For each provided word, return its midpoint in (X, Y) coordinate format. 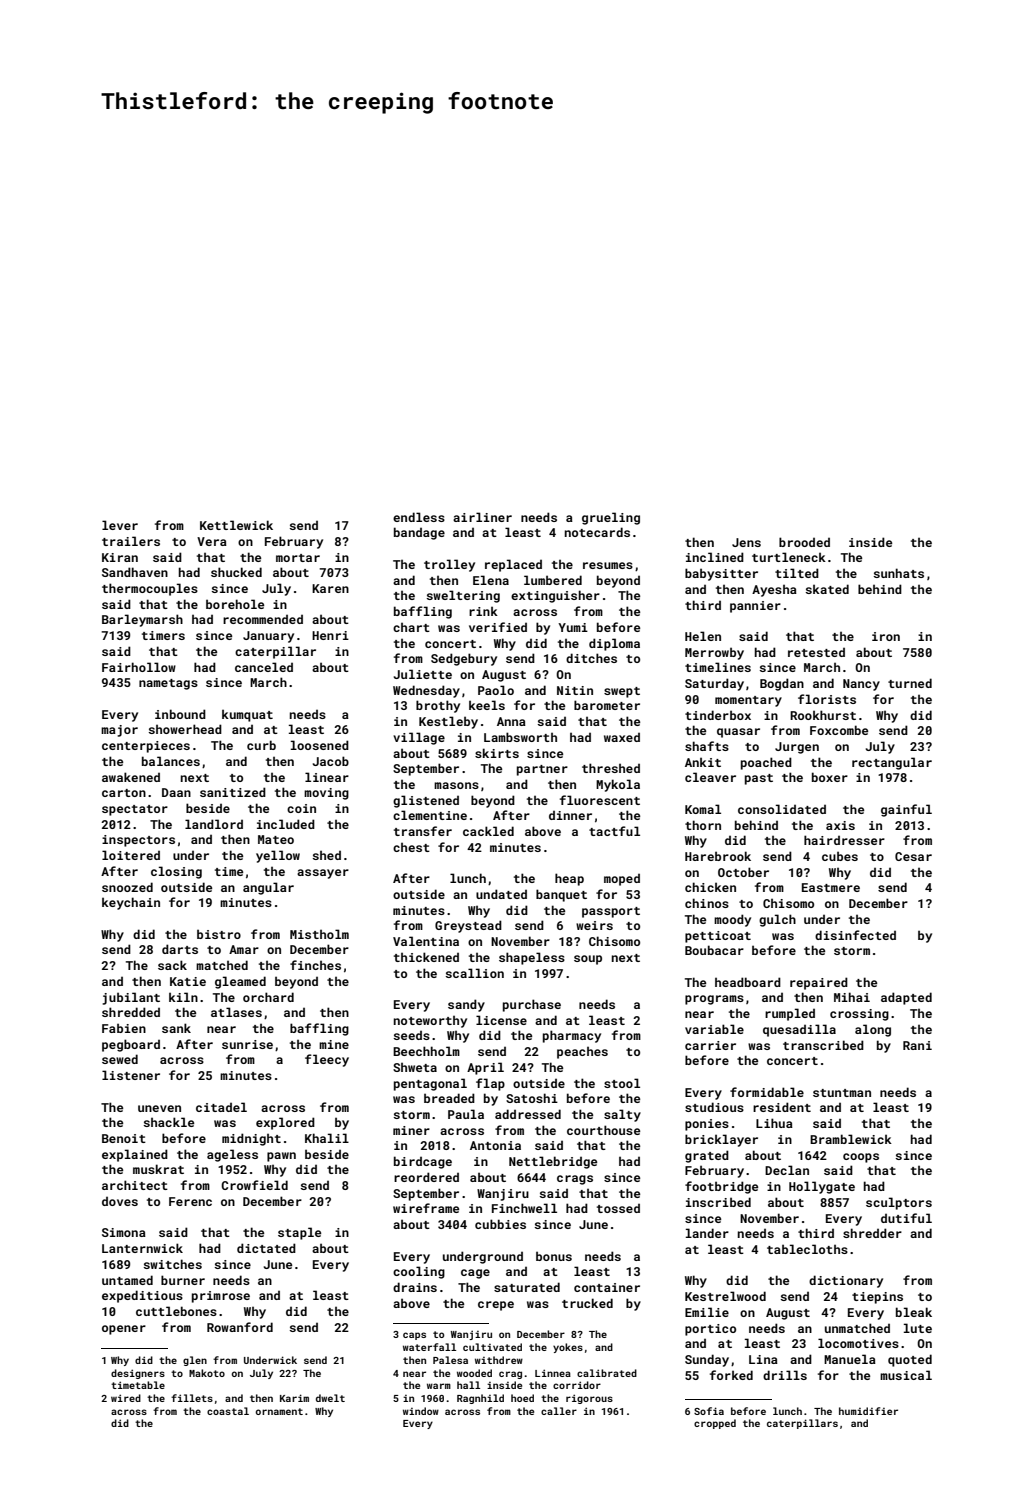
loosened (320, 745)
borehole (235, 604)
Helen (703, 636)
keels (487, 705)
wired (126, 1398)
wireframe (426, 1208)
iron (886, 636)
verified (498, 627)
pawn (281, 1157)
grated (707, 1156)
